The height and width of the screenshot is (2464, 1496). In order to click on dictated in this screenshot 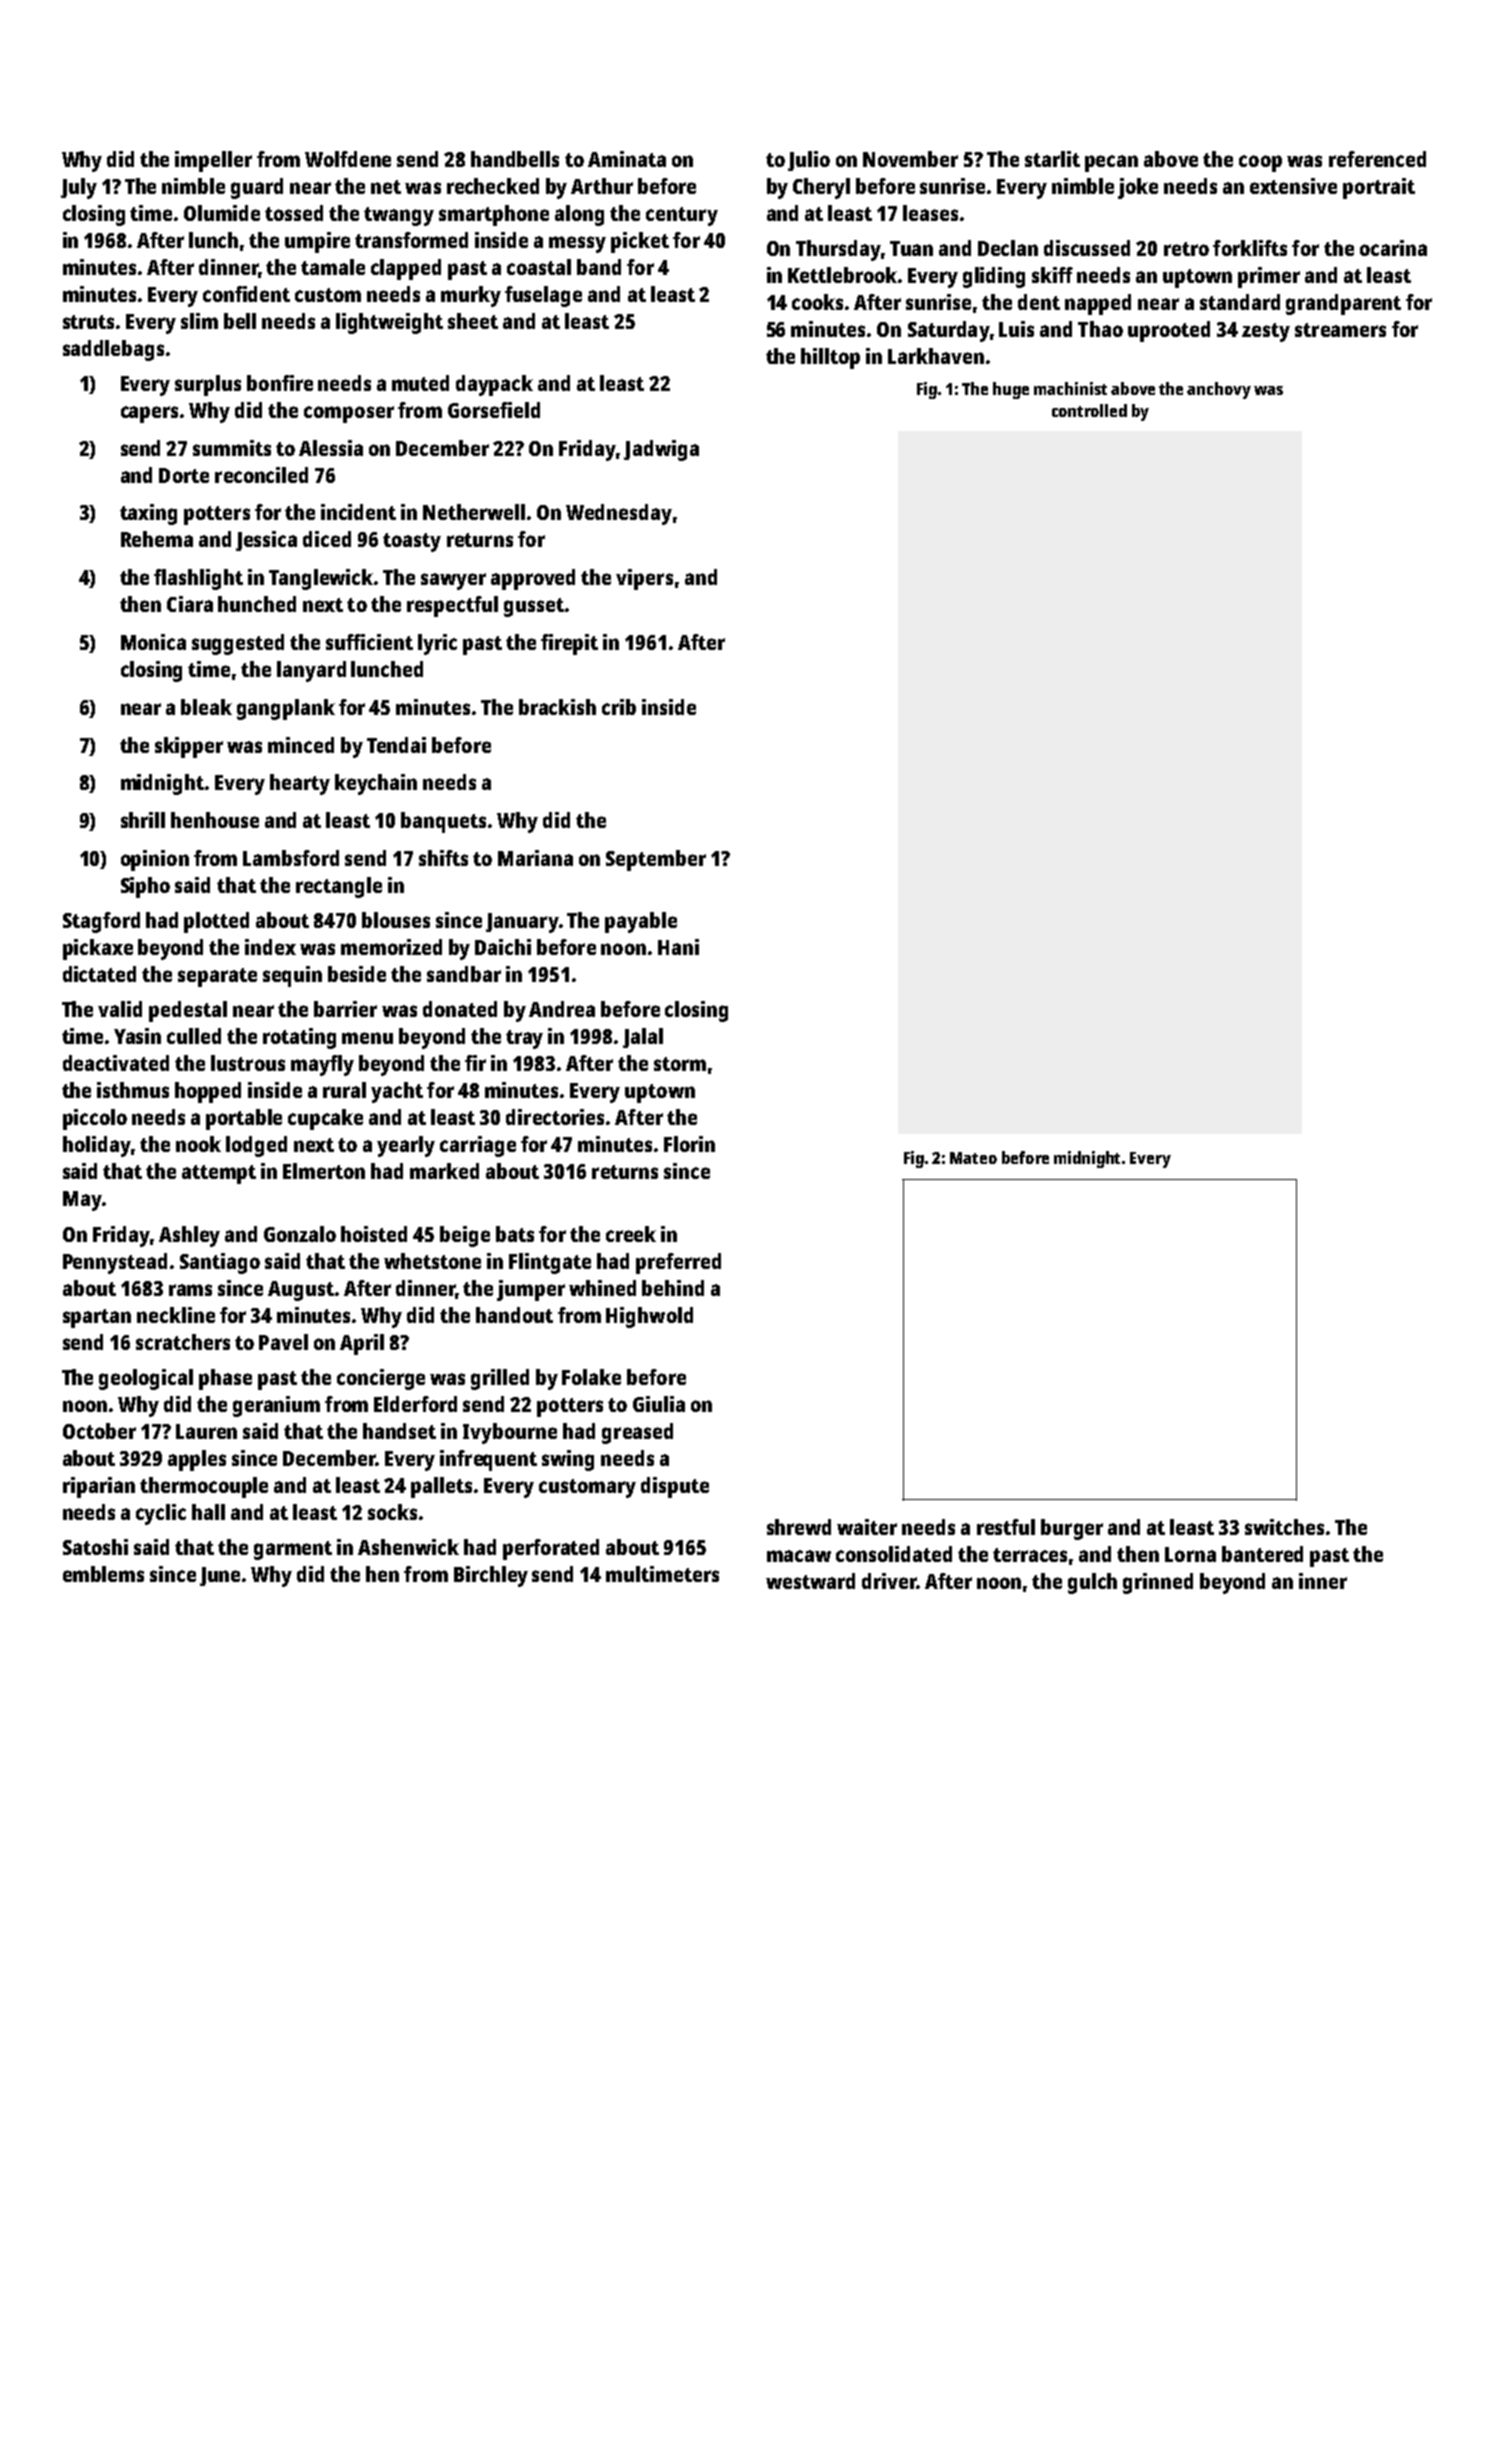, I will do `click(99, 974)`.
